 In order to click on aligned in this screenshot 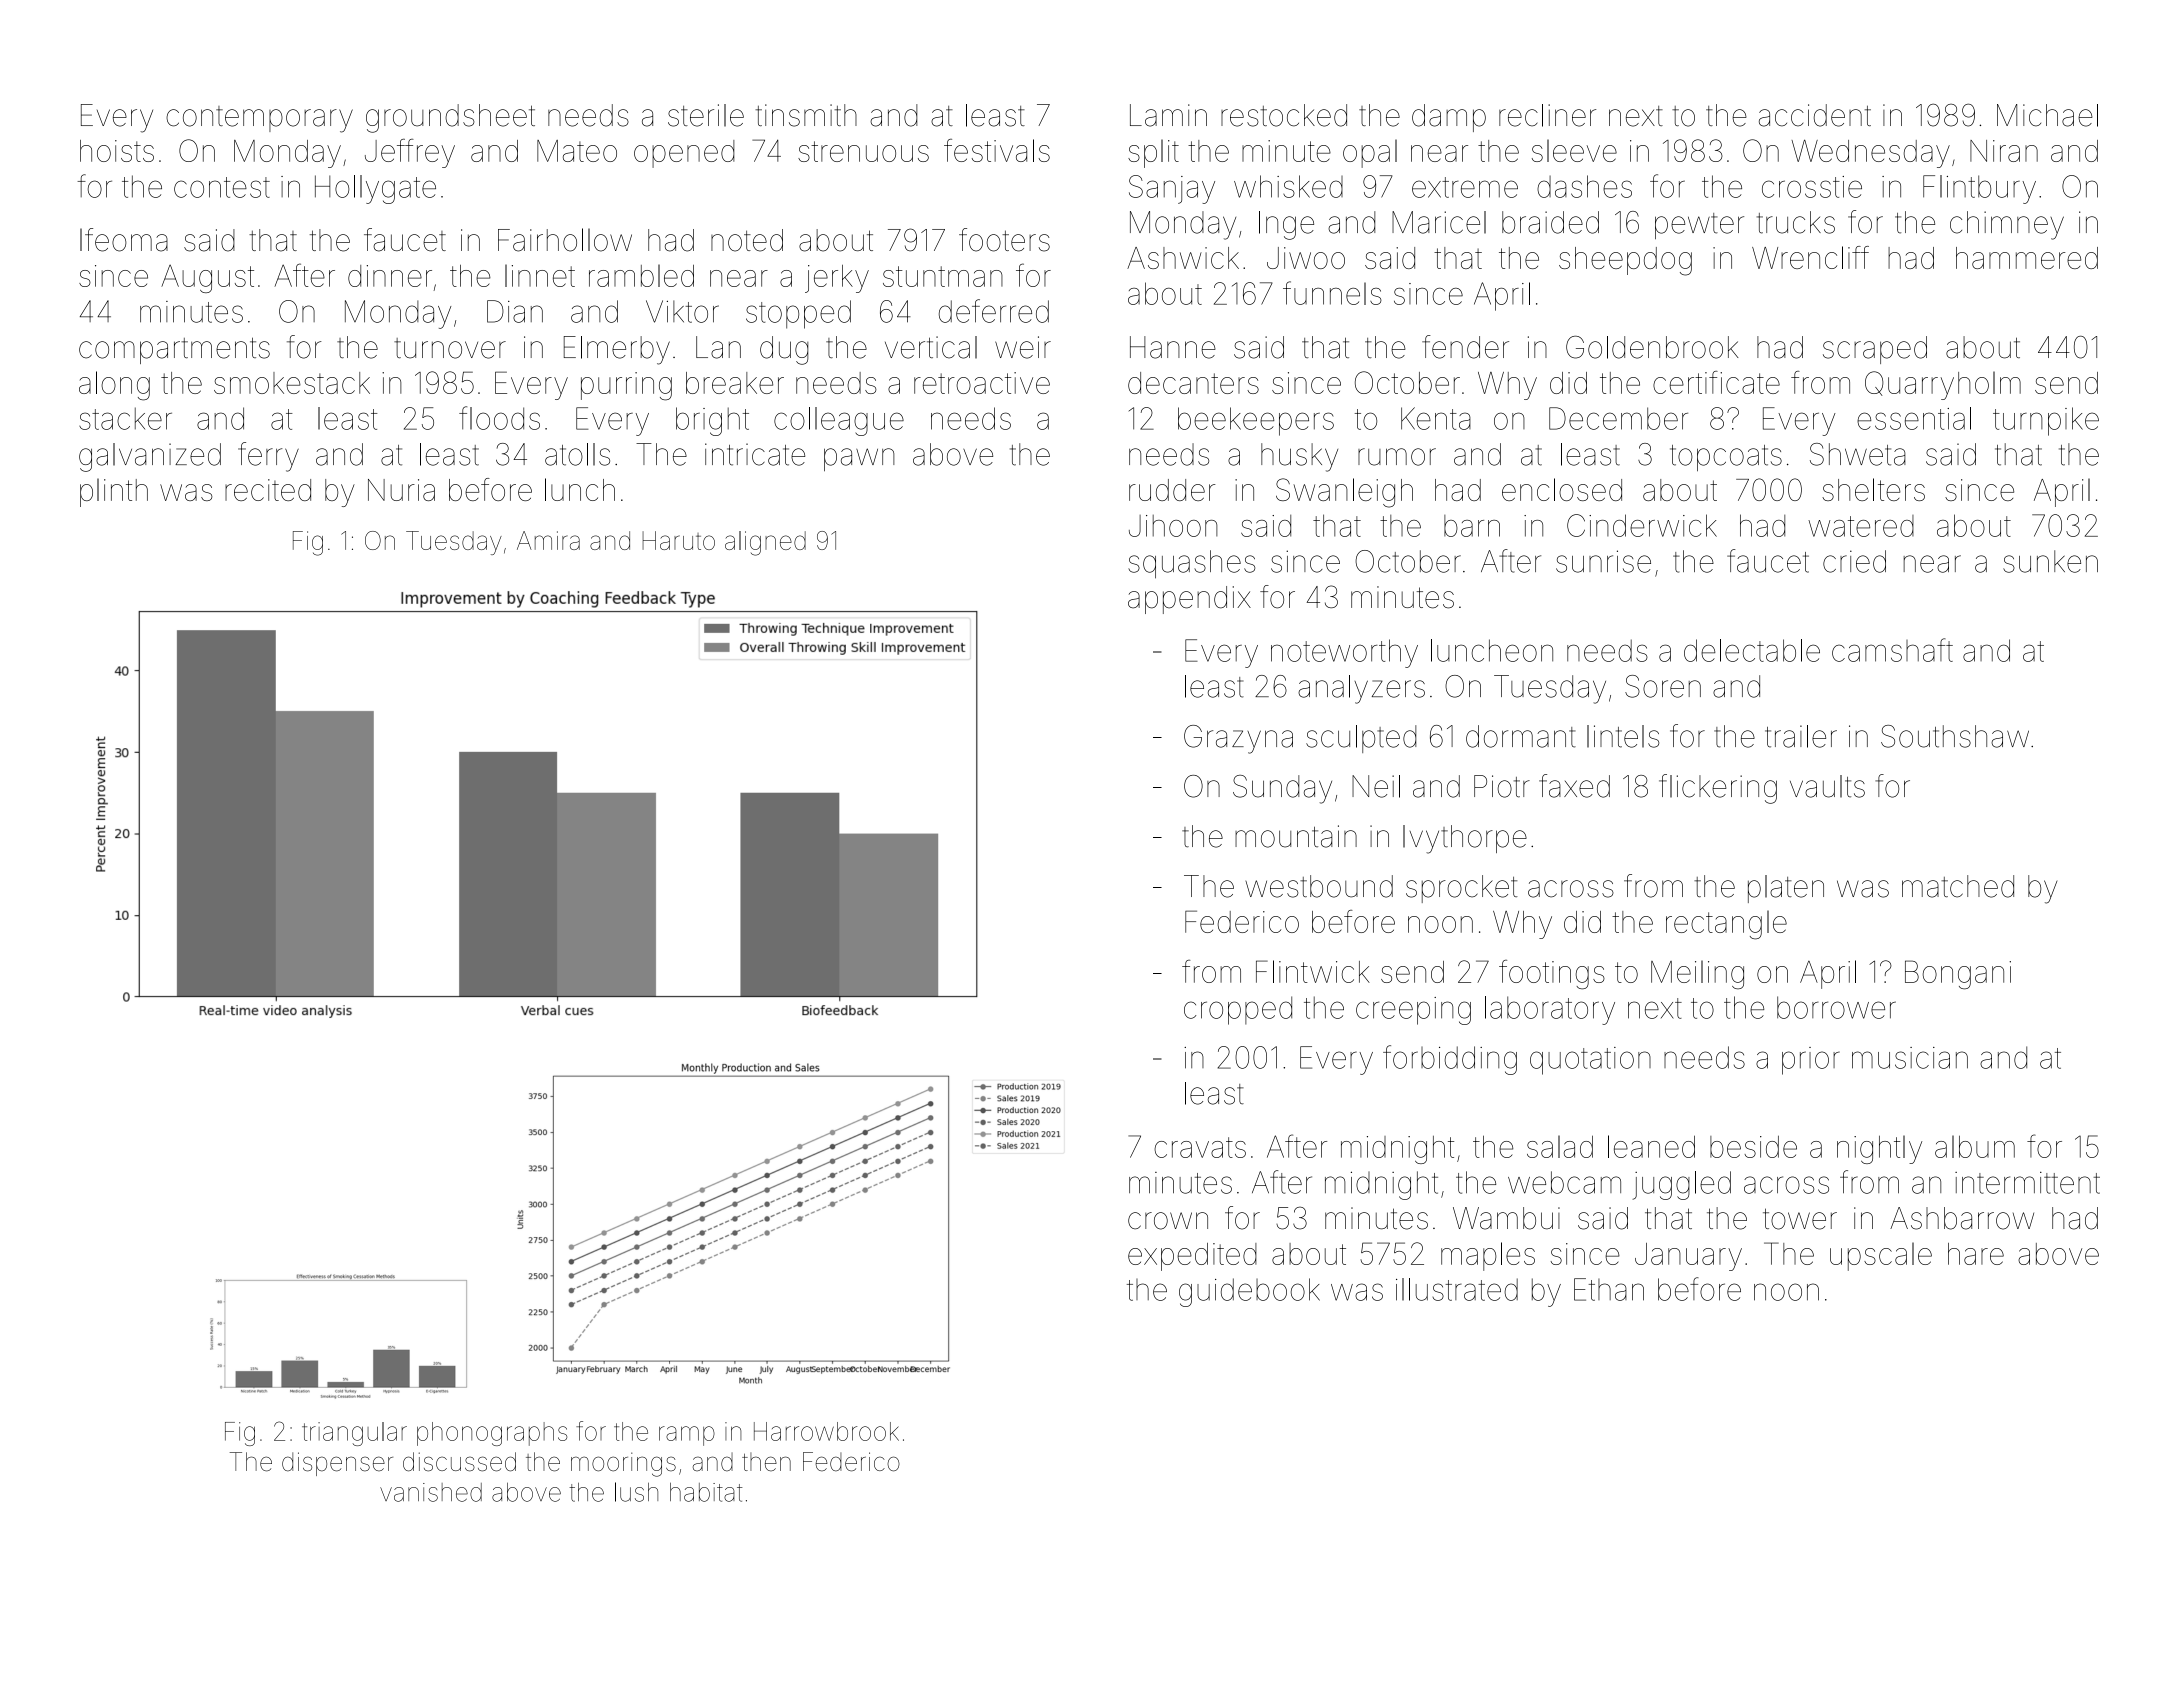, I will do `click(765, 543)`.
